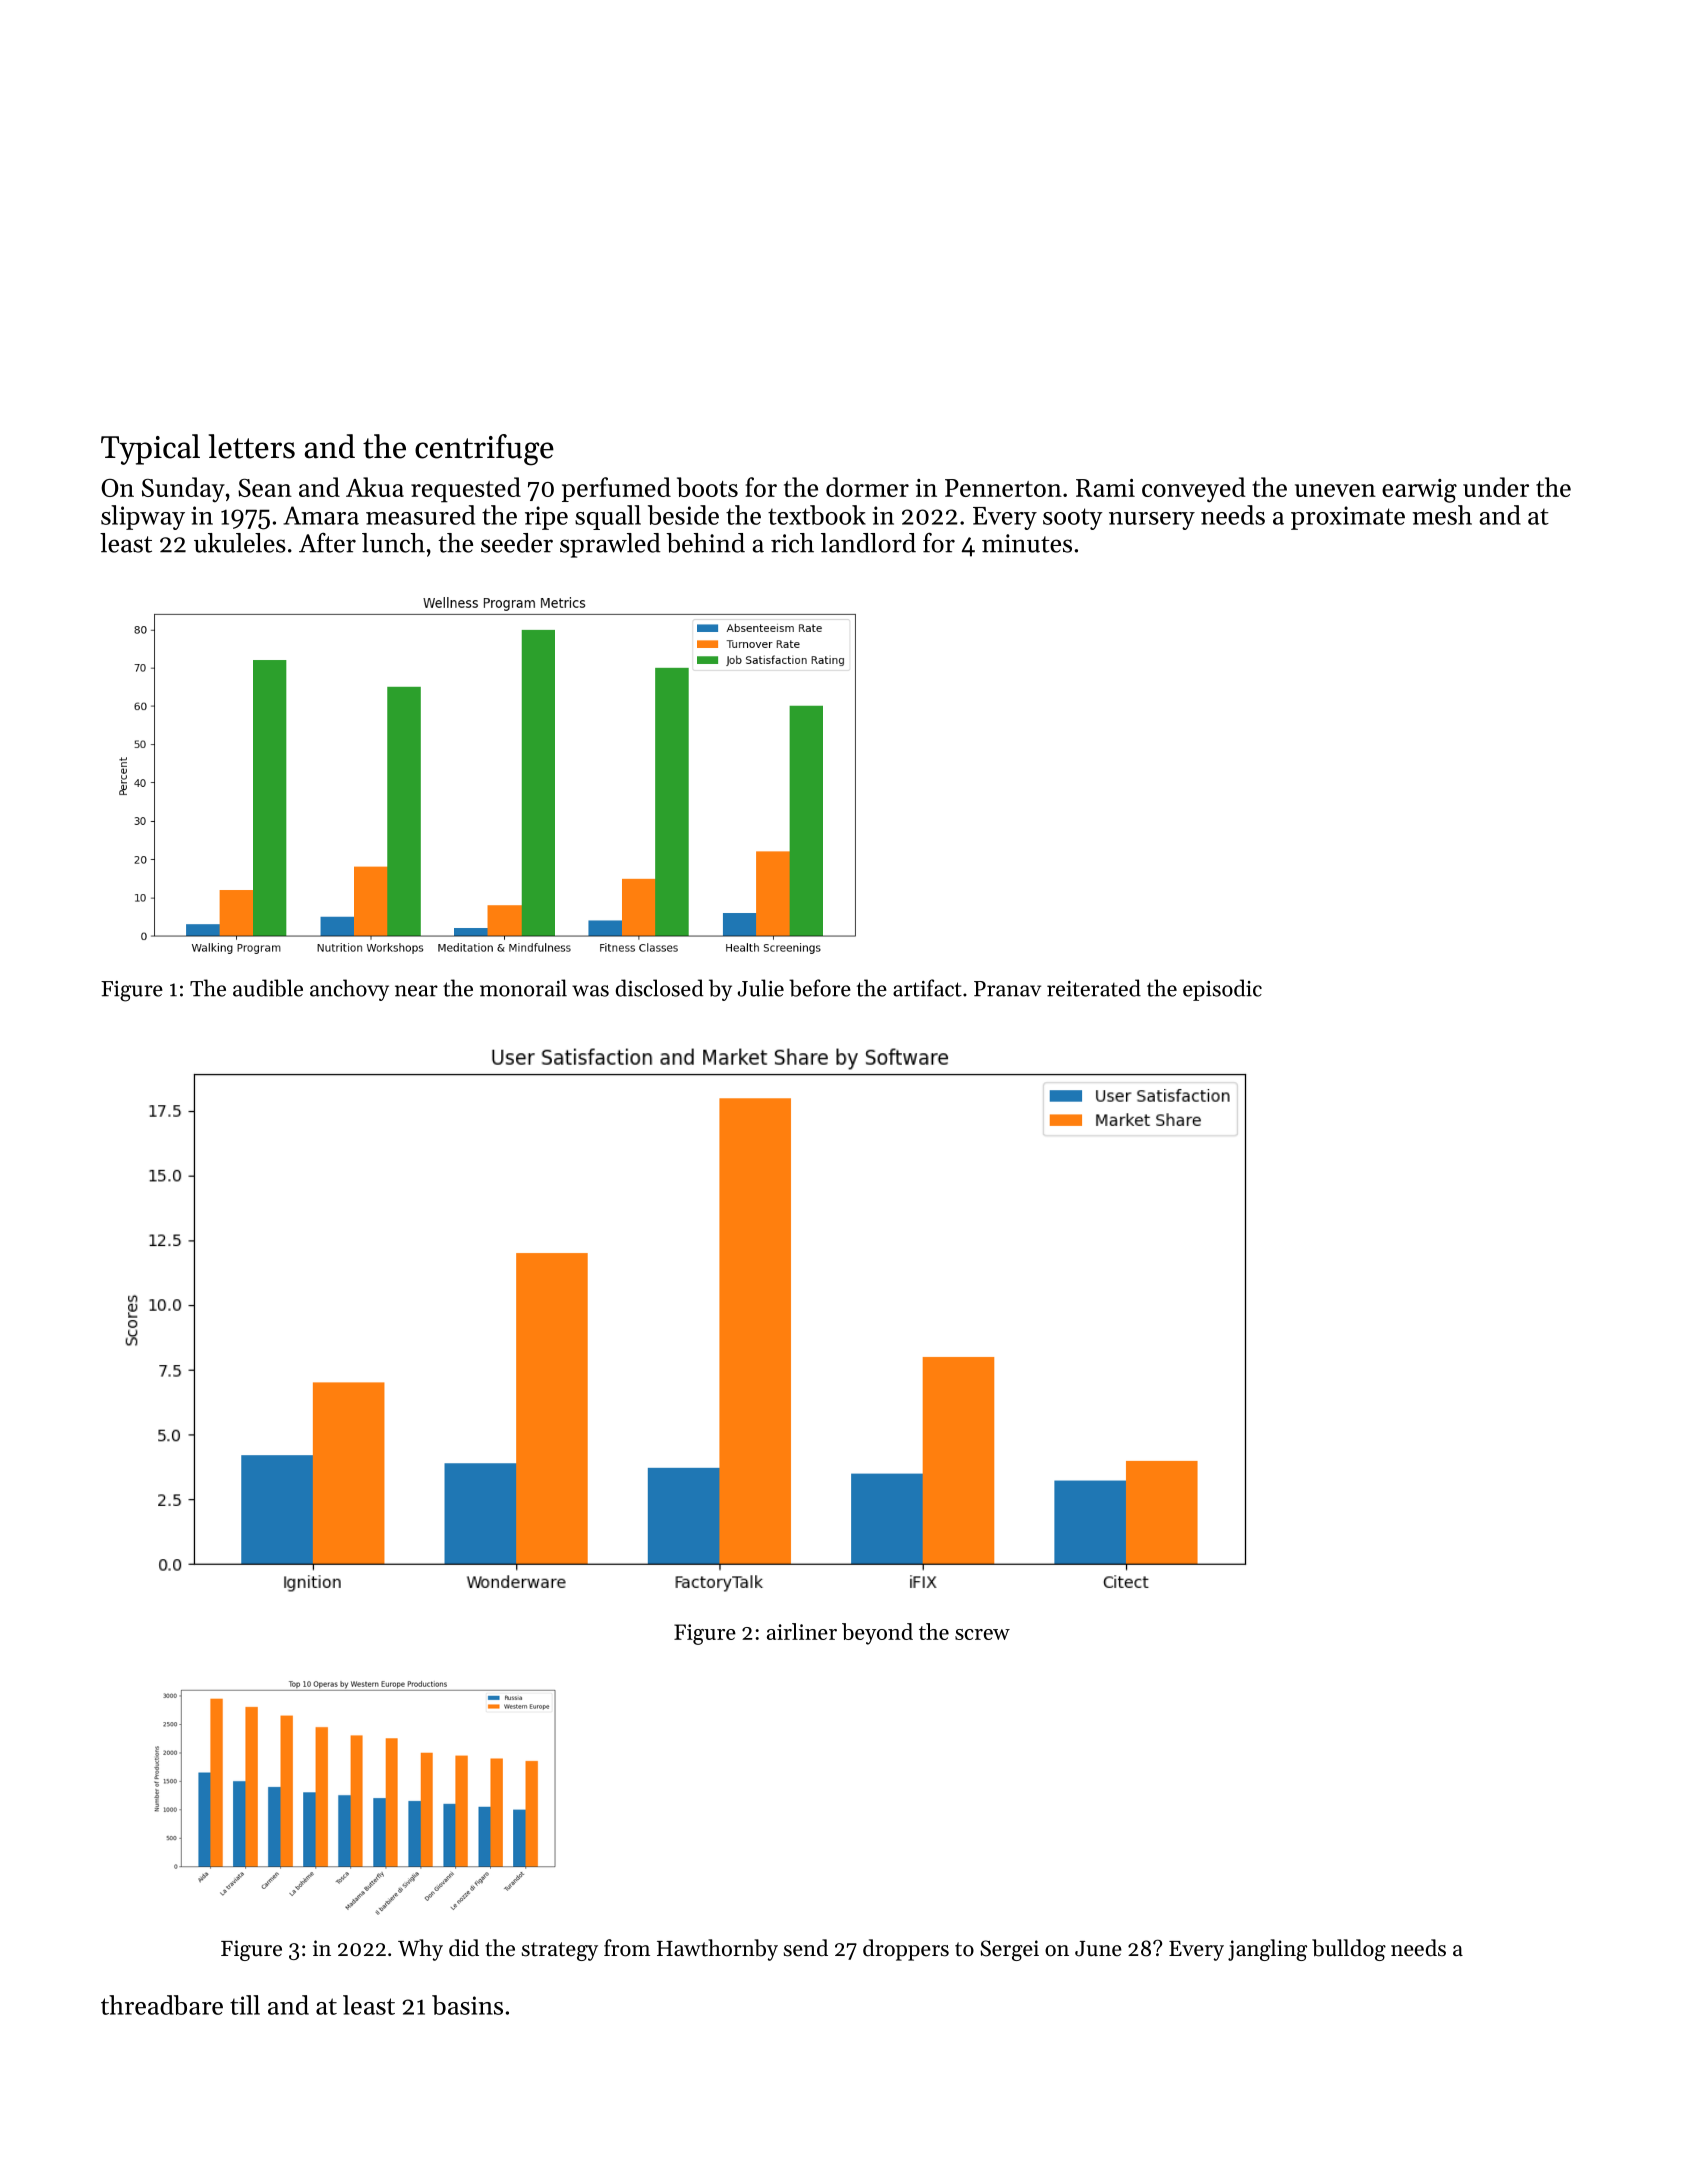 The image size is (1683, 2178). Describe the element at coordinates (927, 988) in the page. I see `artifact` at that location.
